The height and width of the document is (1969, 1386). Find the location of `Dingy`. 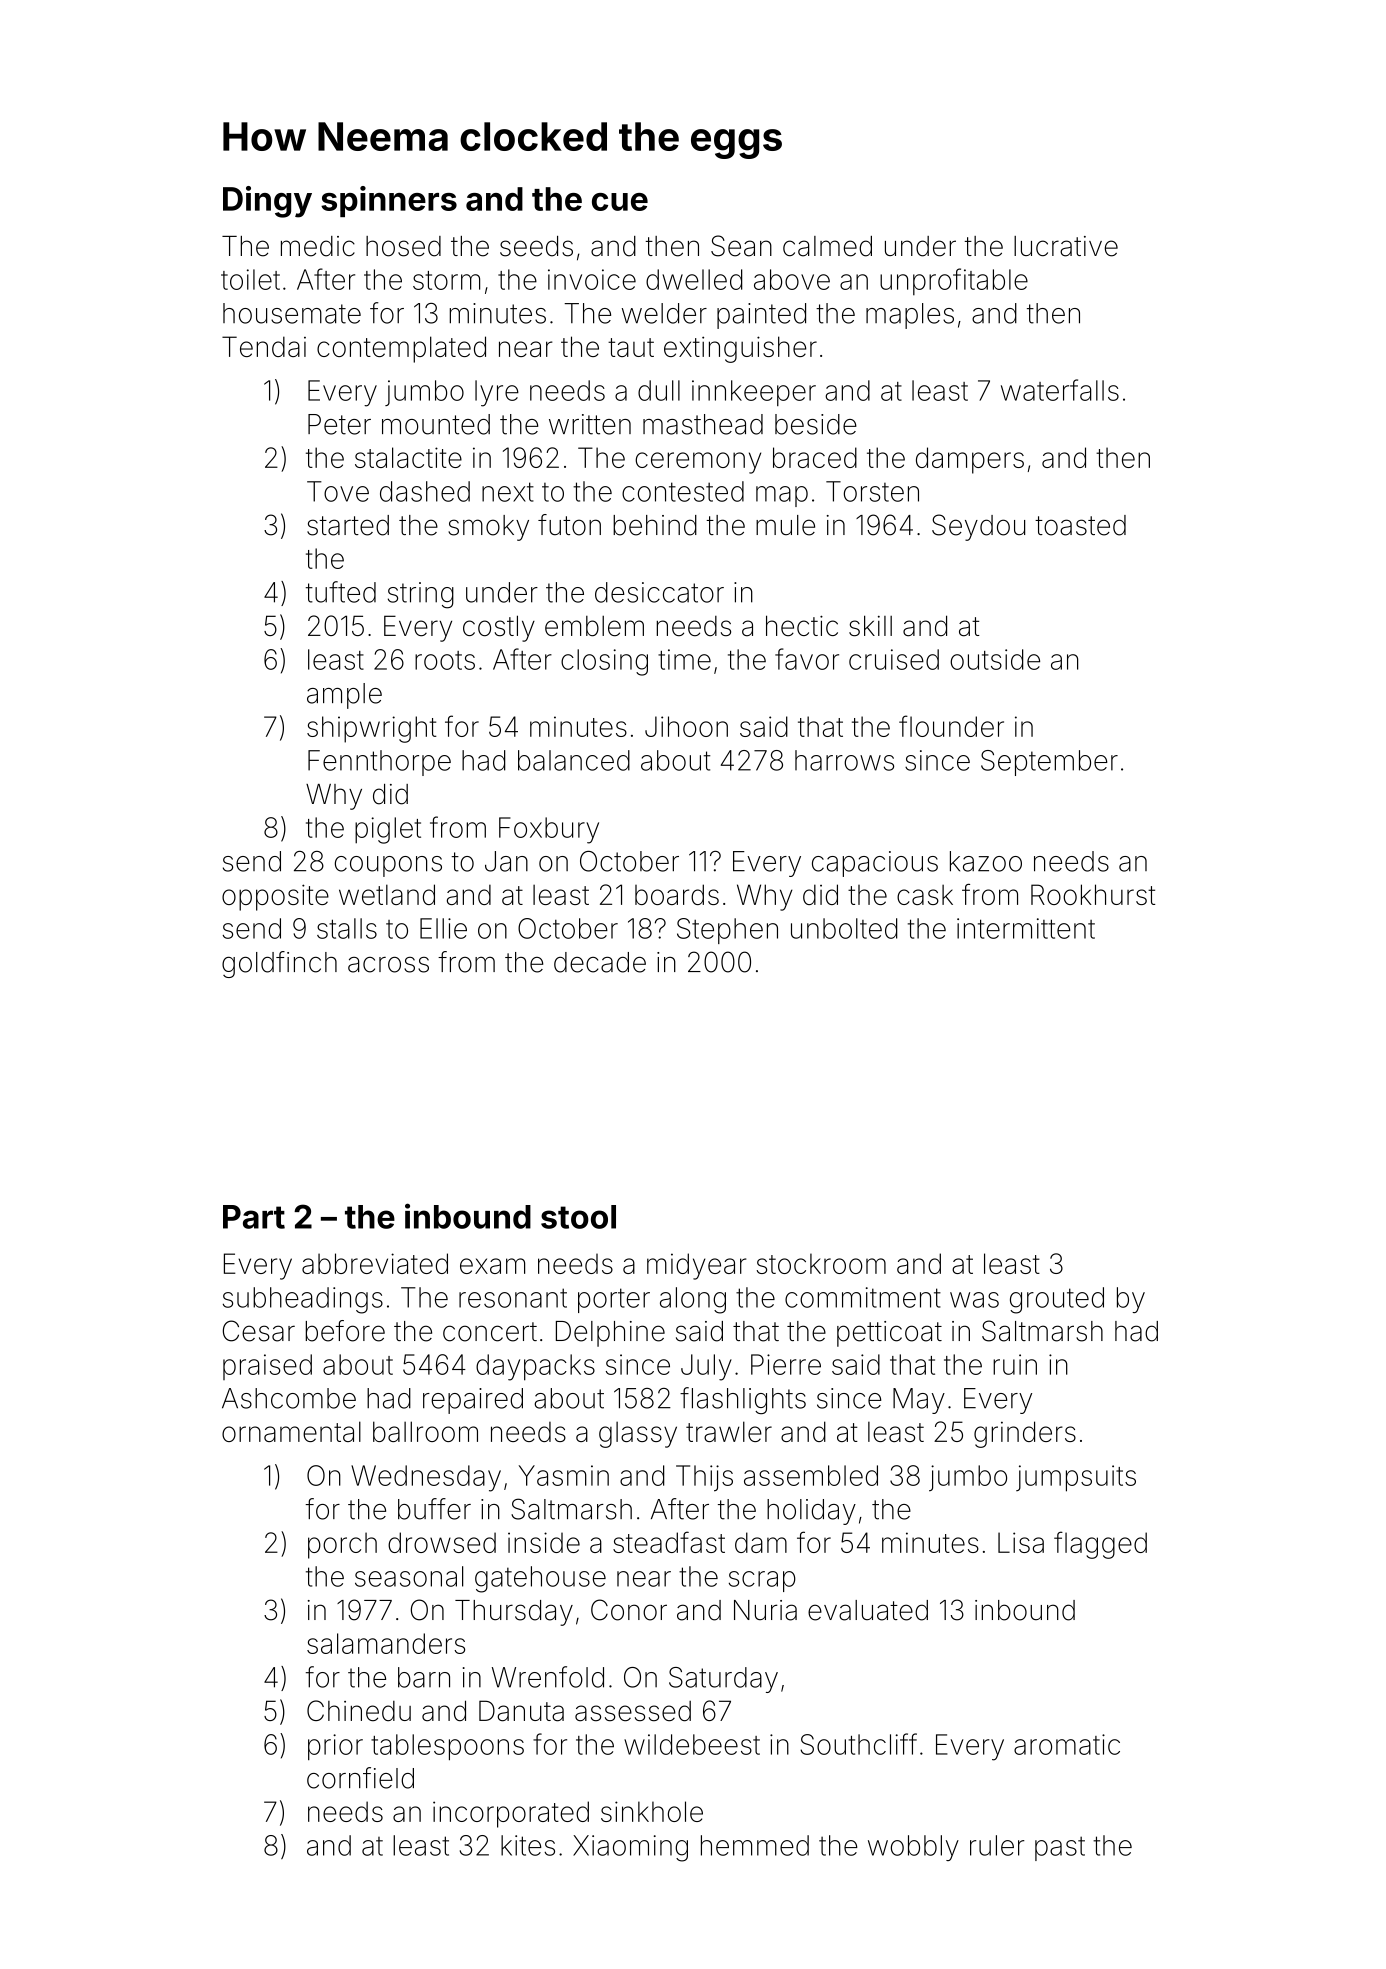

Dingy is located at coordinates (267, 202).
